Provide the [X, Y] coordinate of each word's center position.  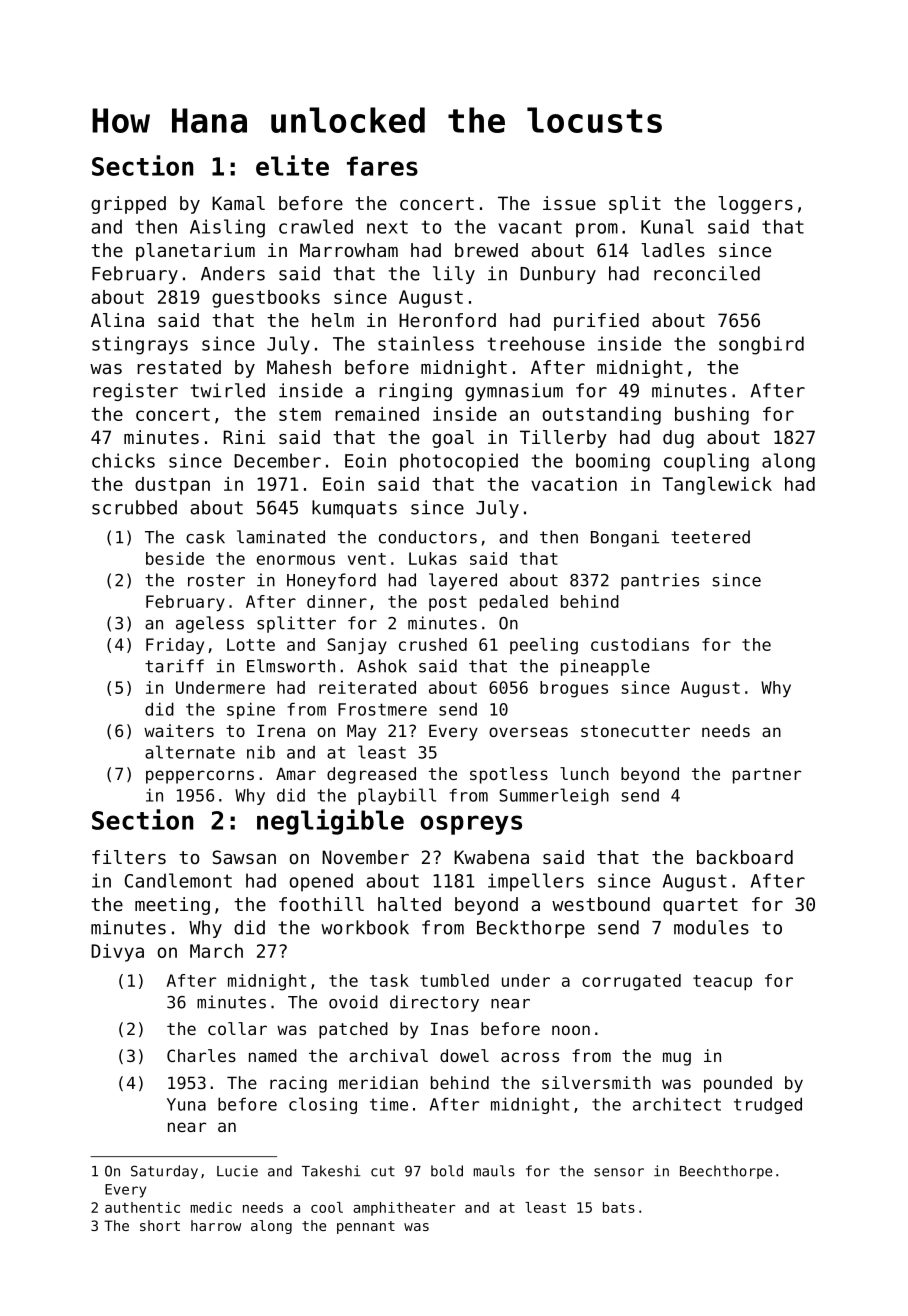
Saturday [164, 1172]
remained [377, 414]
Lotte [251, 644]
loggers [755, 205]
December [277, 460]
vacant [530, 227]
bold [447, 1171]
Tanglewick [717, 486]
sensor [619, 1172]
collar [237, 1028]
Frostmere [382, 709]
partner [767, 776]
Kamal [238, 203]
